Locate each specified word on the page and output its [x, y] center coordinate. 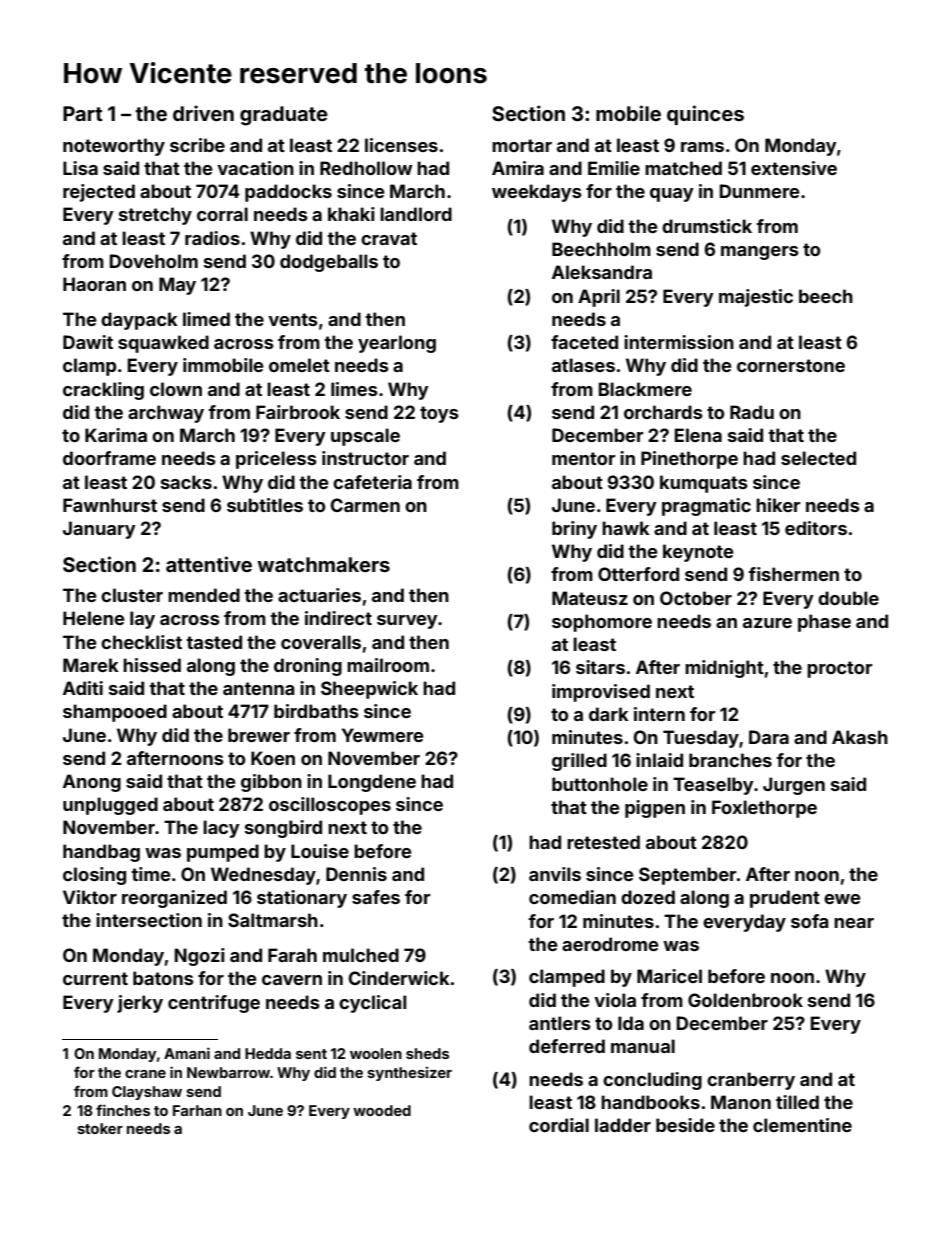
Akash [860, 737]
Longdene [372, 783]
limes [354, 389]
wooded [382, 1110]
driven [203, 113]
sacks [186, 482]
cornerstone [791, 365]
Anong [92, 783]
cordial [559, 1125]
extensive [794, 168]
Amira [518, 168]
